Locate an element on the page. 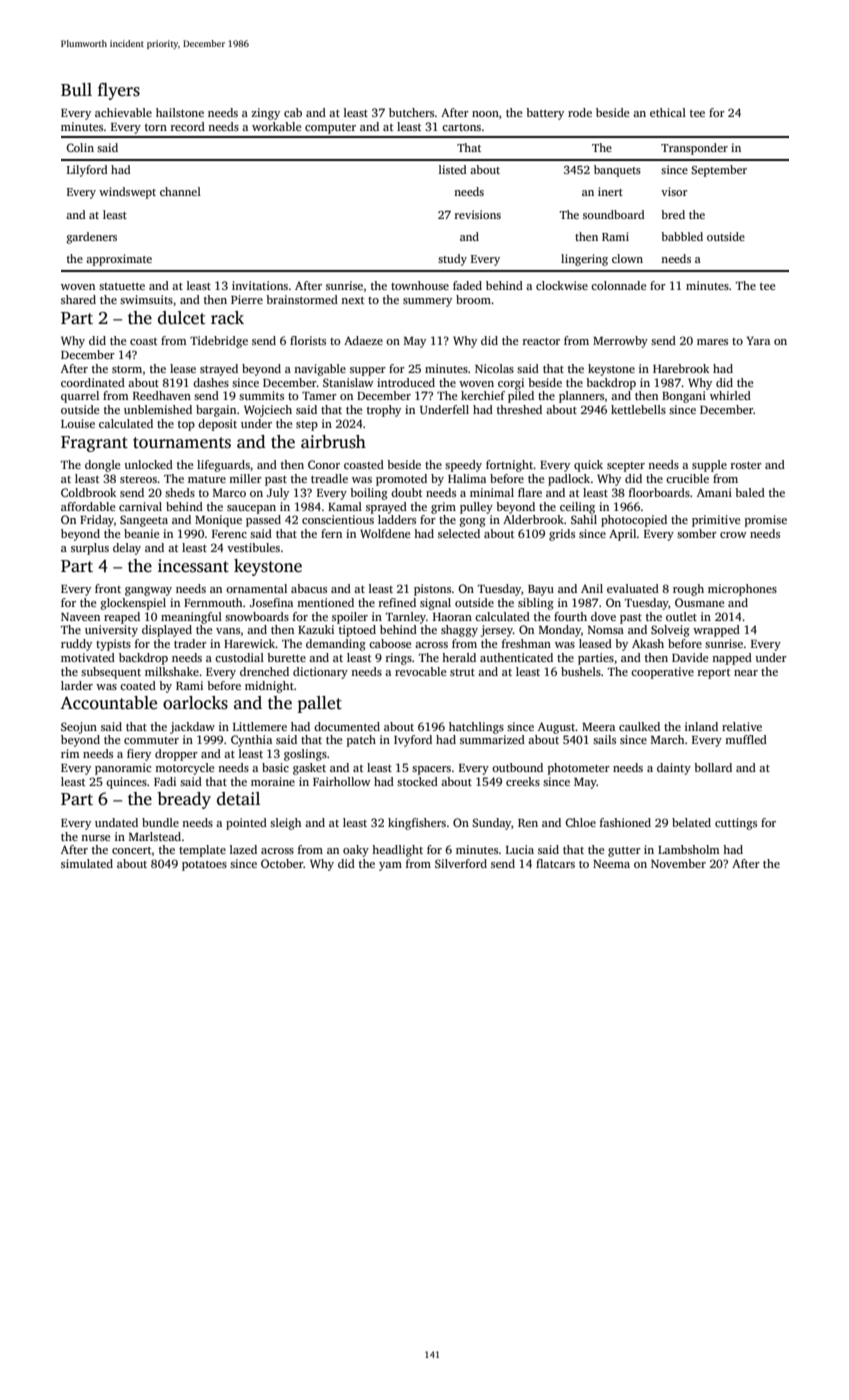 This page has width=849, height=1400. zingy is located at coordinates (265, 114).
